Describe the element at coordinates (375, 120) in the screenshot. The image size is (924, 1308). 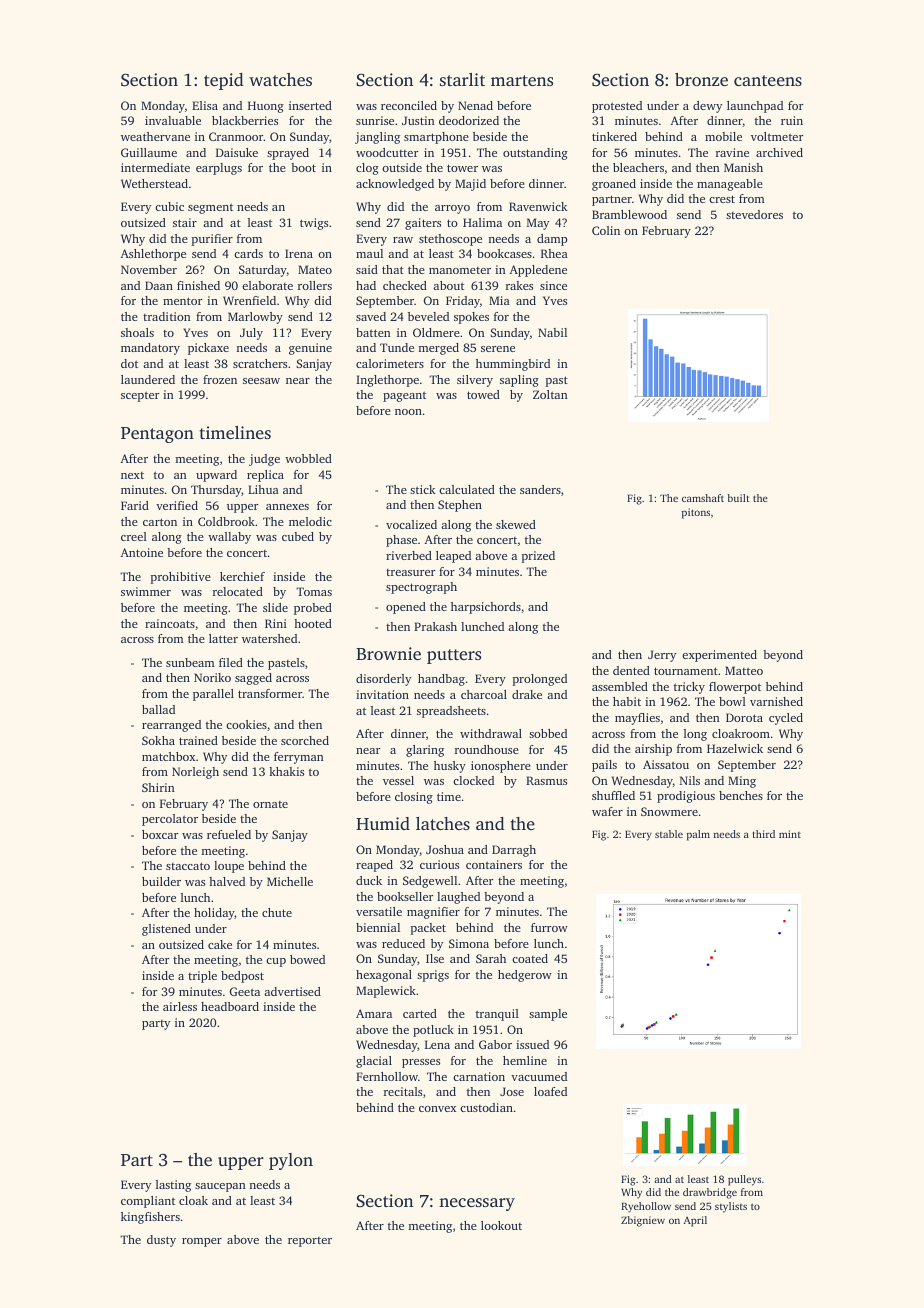
I see `sunrise` at that location.
